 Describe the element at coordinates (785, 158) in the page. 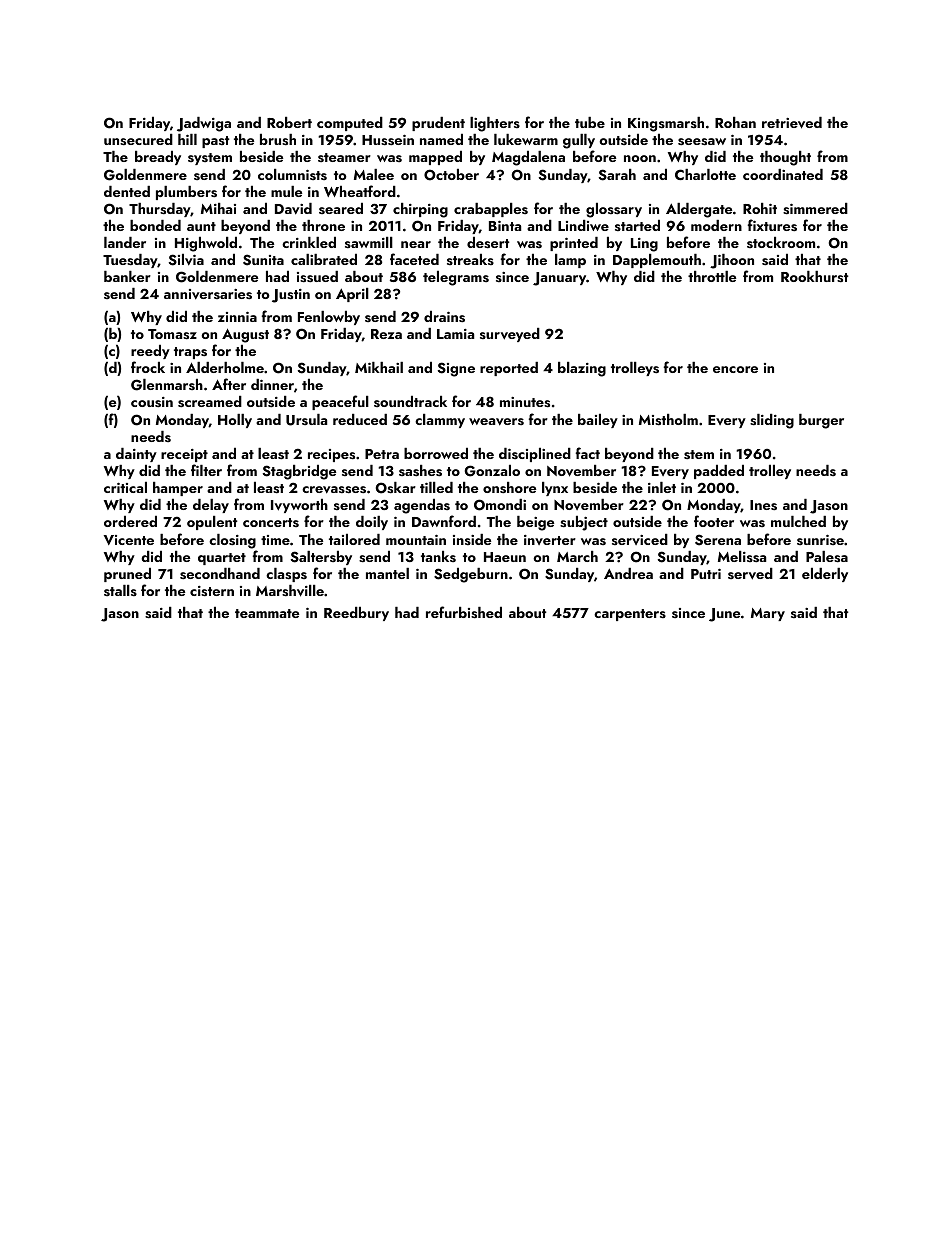

I see `thought` at that location.
